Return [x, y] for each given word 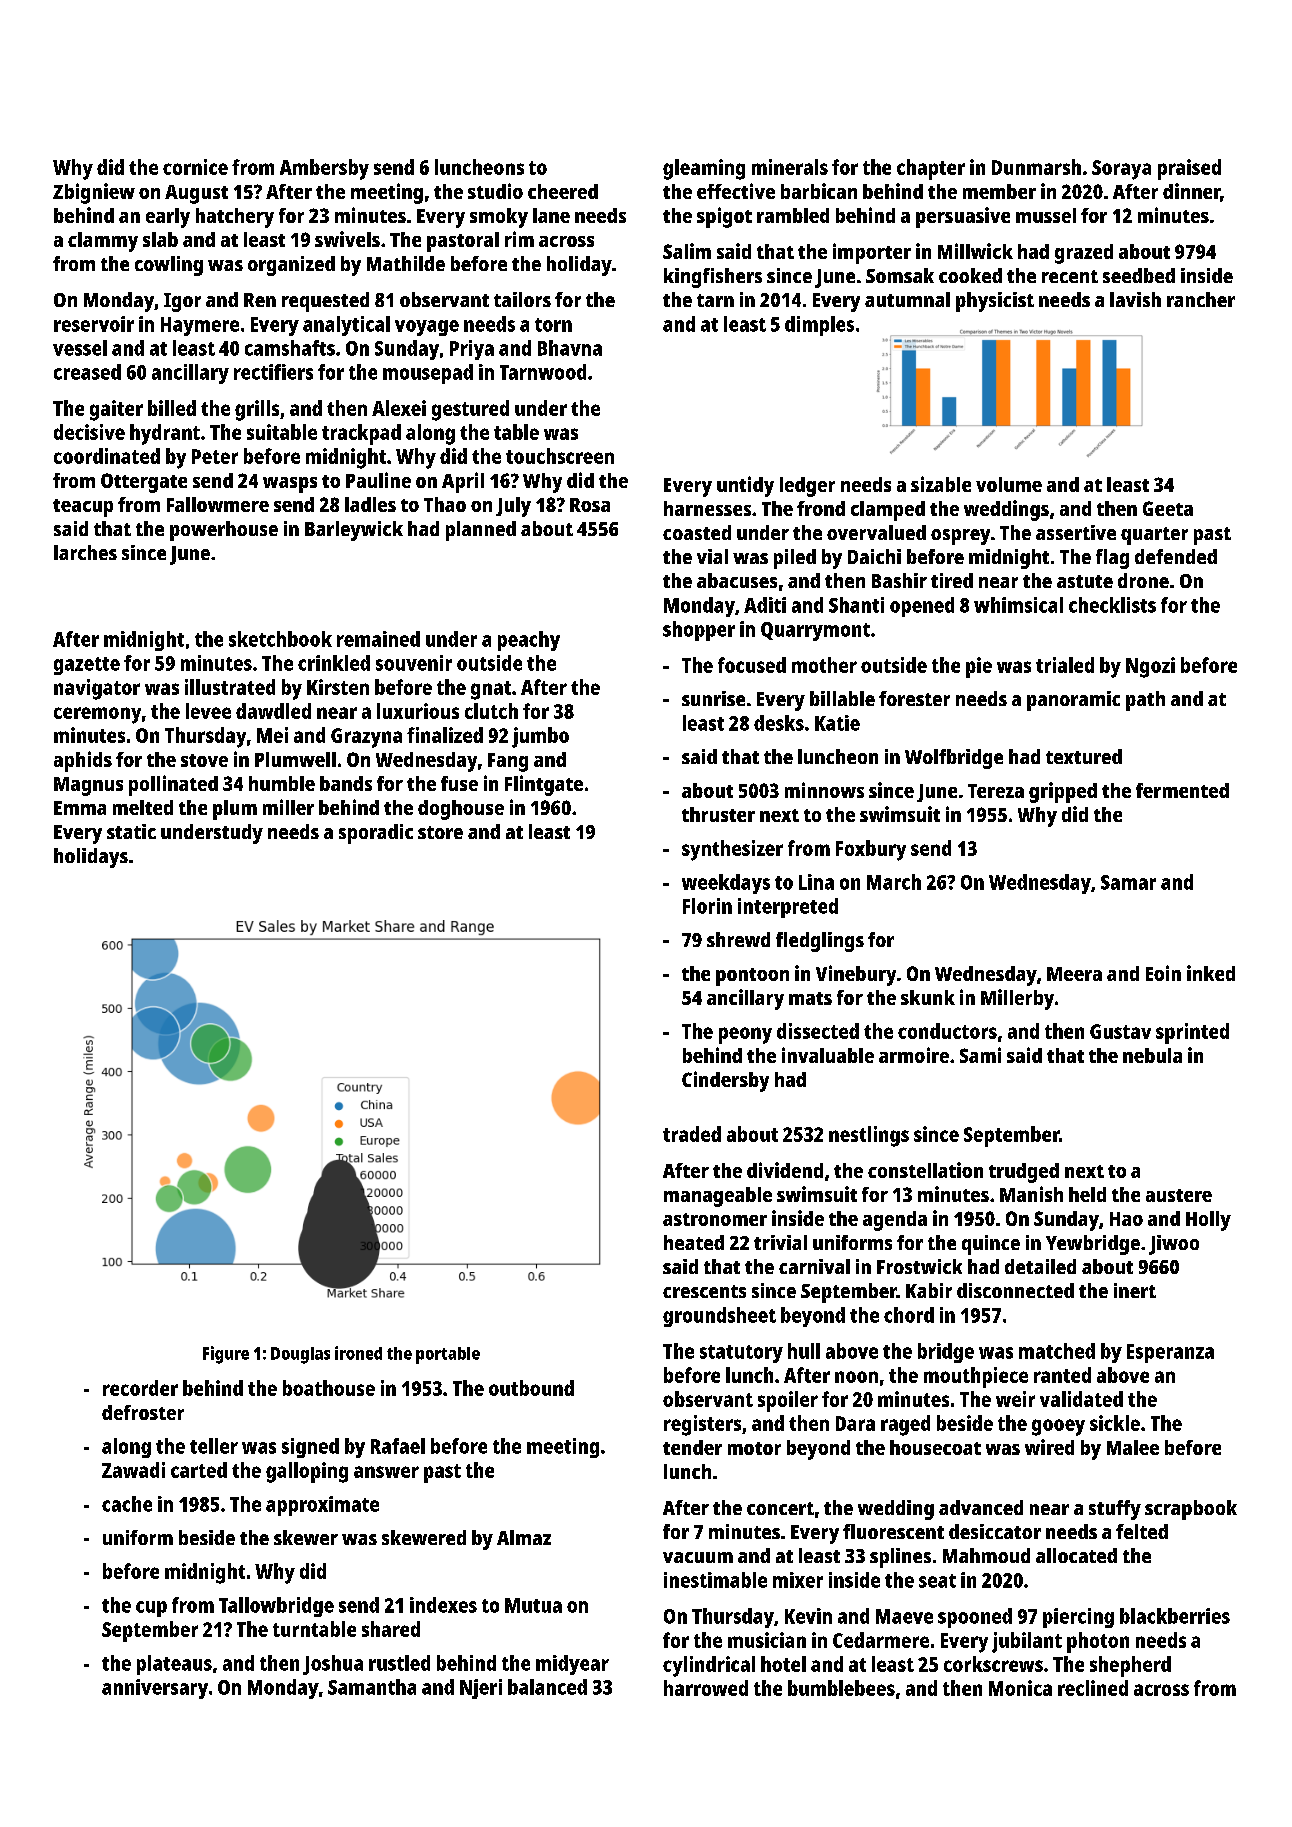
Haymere [200, 326]
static [131, 831]
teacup [83, 508]
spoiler [788, 1401]
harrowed [706, 1688]
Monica [1020, 1688]
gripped [1063, 792]
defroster [143, 1412]
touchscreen [560, 456]
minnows [824, 790]
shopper [699, 631]
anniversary [155, 1689]
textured [1084, 756]
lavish [1135, 299]
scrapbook [1191, 1510]
